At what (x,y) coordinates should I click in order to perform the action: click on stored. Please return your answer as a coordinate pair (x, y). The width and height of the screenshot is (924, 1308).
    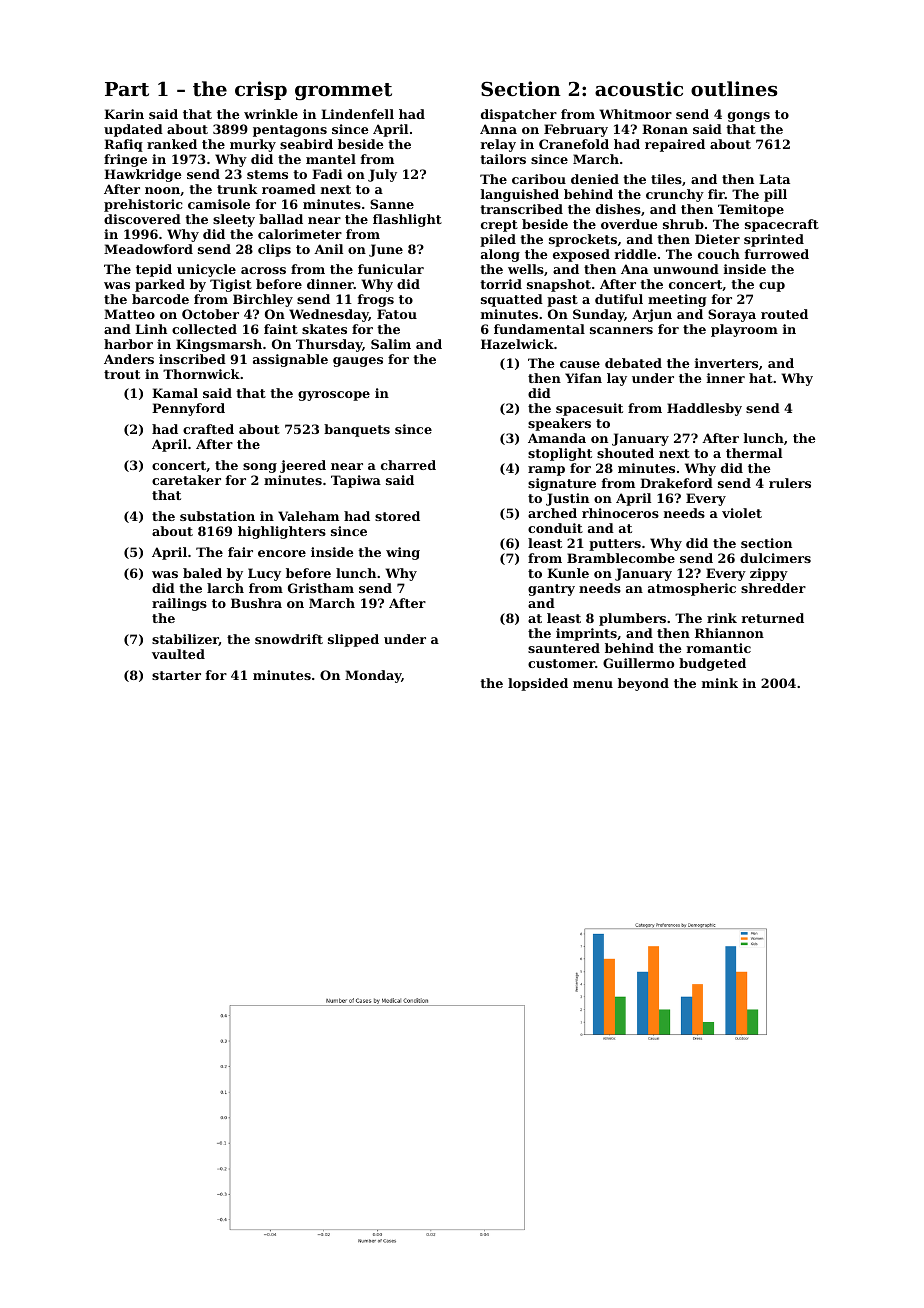
    Looking at the image, I should click on (397, 516).
